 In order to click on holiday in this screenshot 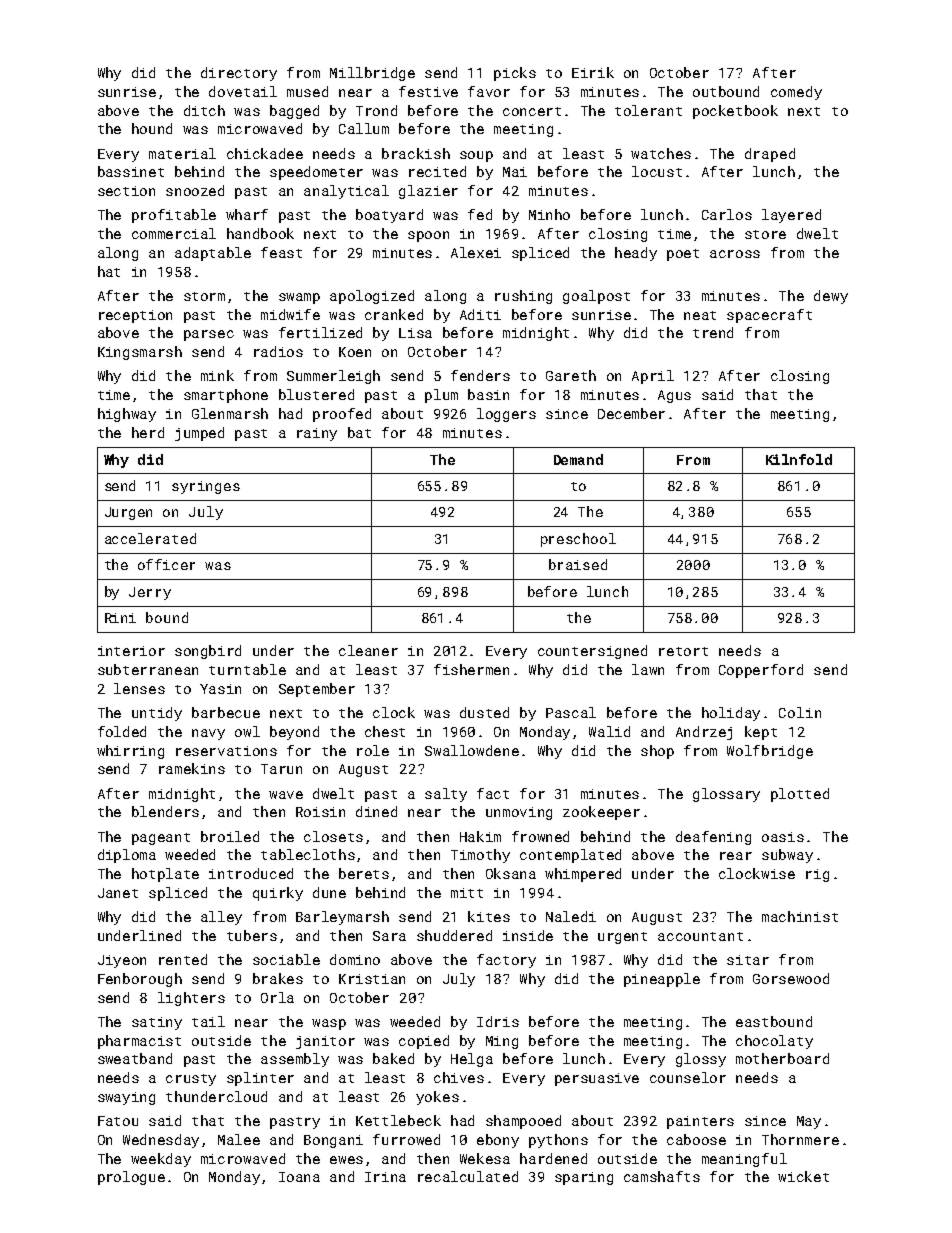, I will do `click(731, 714)`.
